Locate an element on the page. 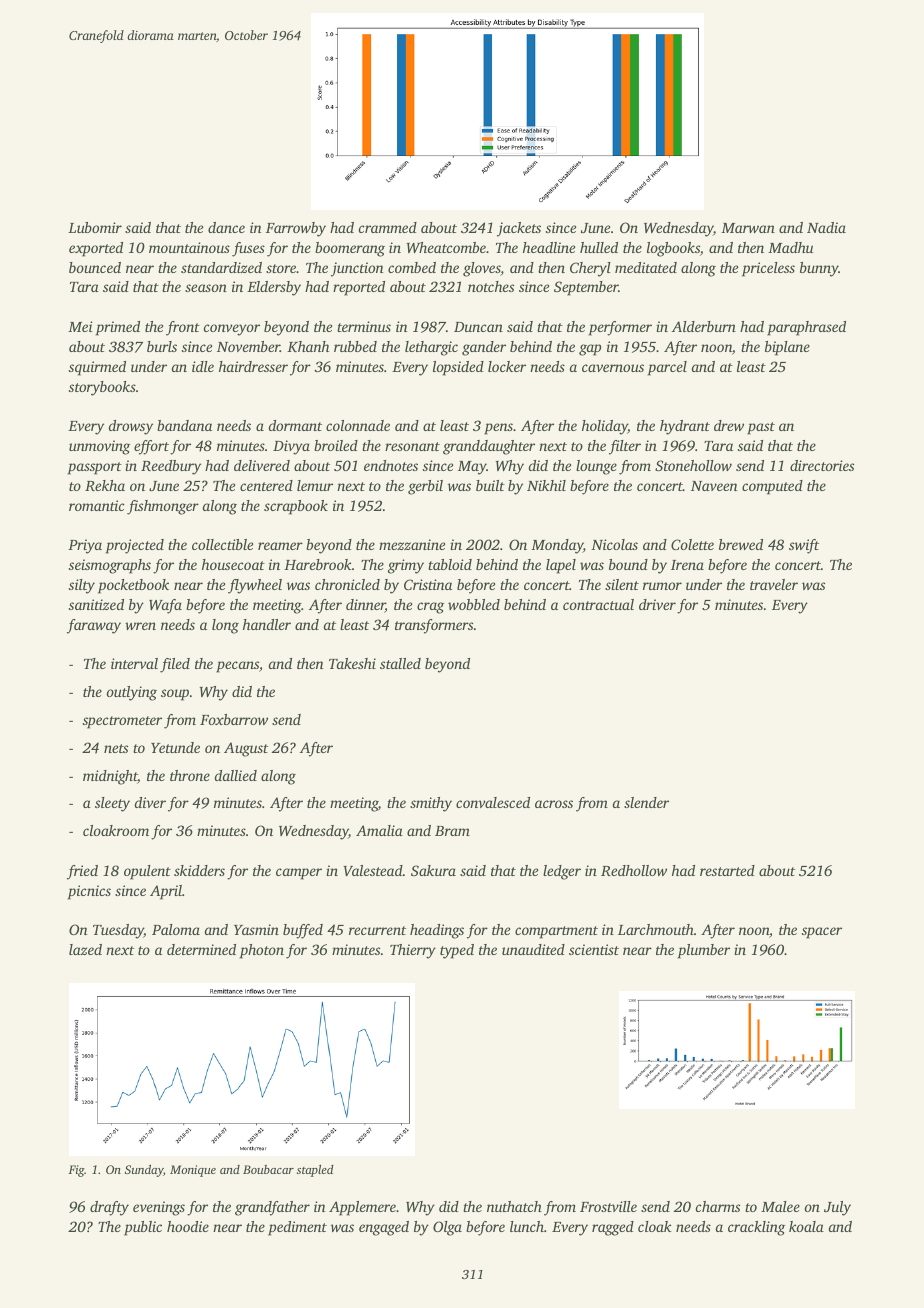 The width and height of the page is (924, 1308). Duncan is located at coordinates (478, 327).
